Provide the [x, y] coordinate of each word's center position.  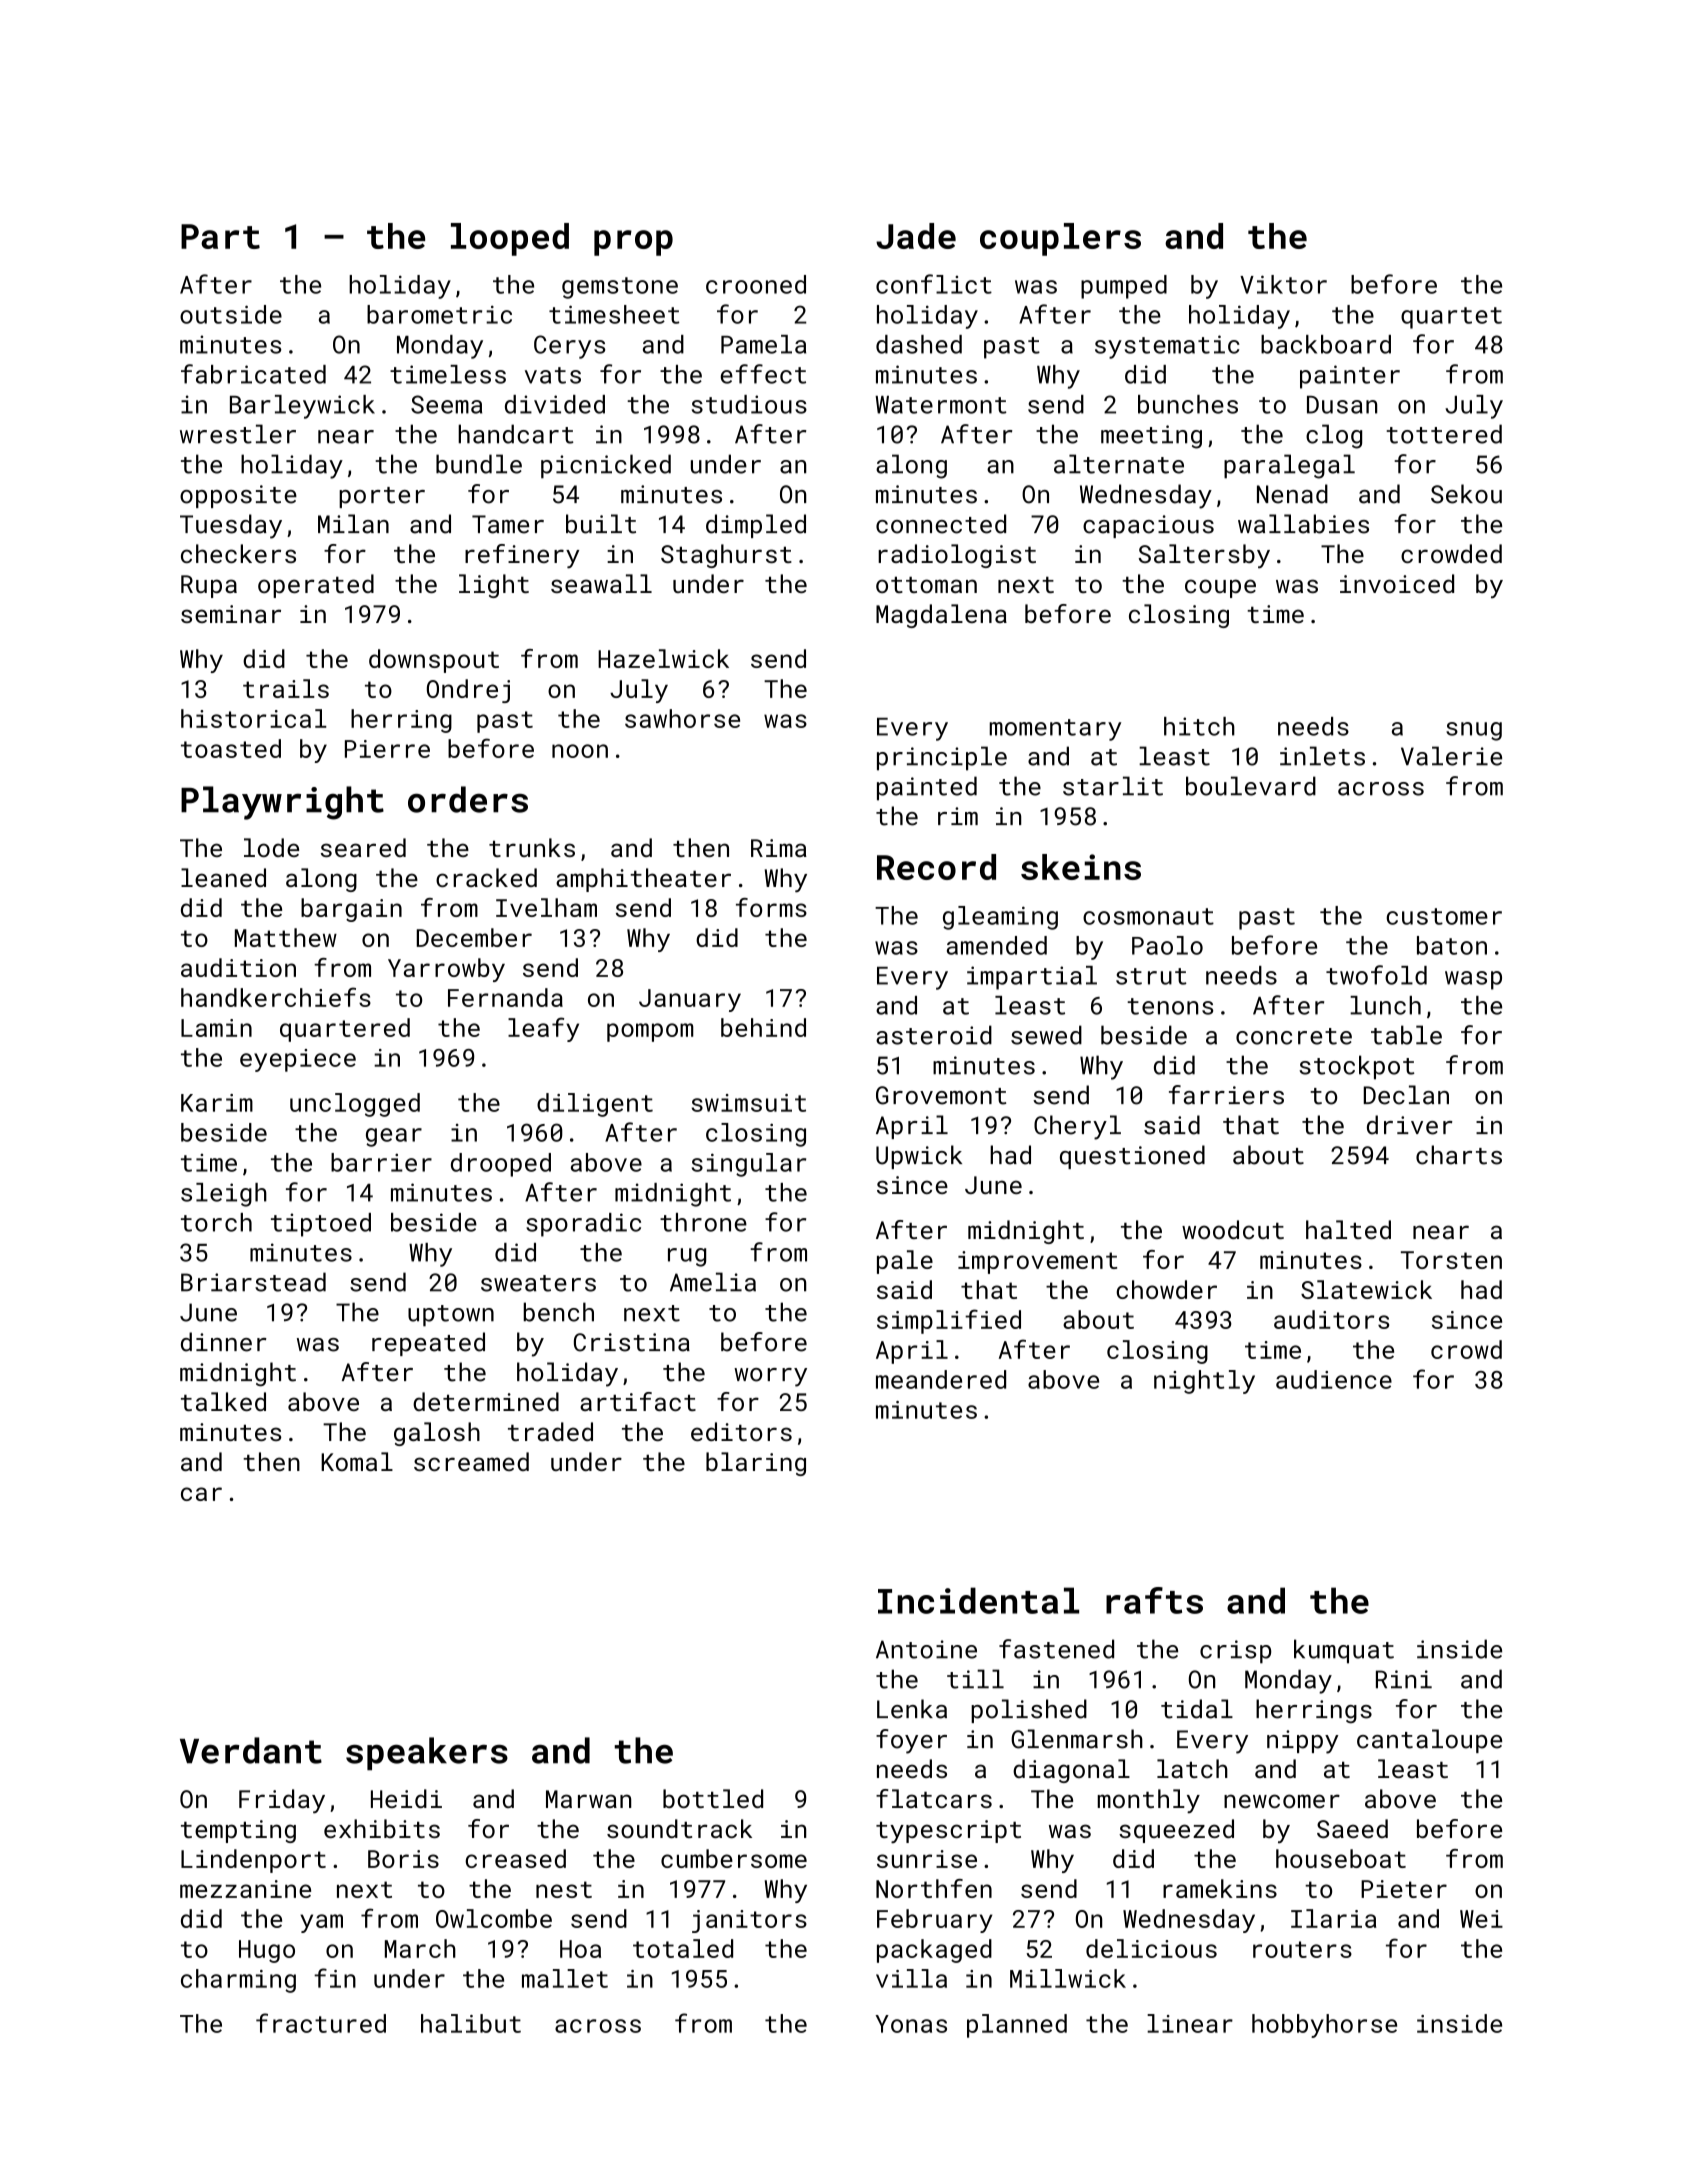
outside [231, 314]
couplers [1060, 239]
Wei [1481, 1919]
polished [1029, 1711]
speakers [427, 1753]
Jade [916, 236]
